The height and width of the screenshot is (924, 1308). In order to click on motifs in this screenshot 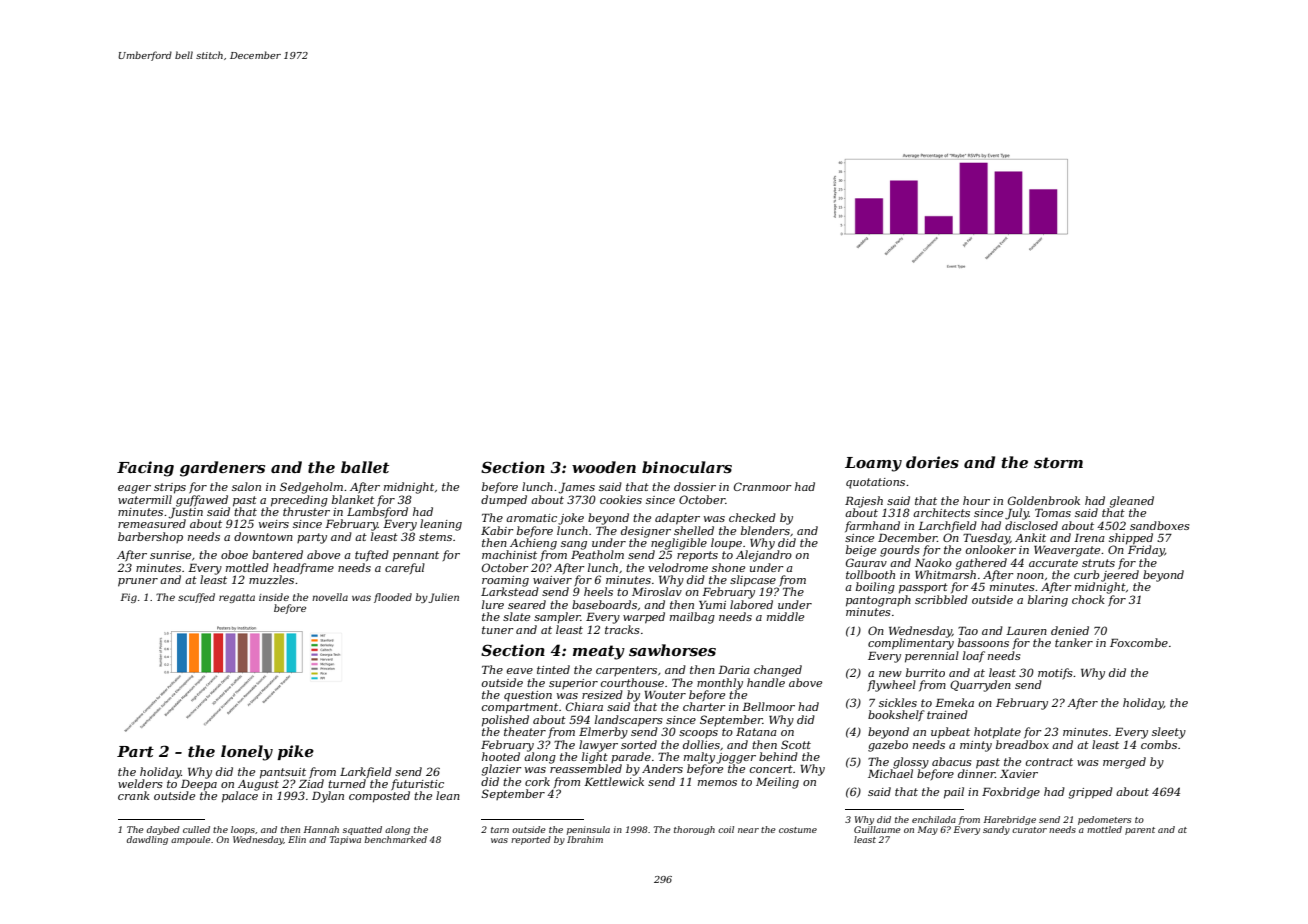, I will do `click(1055, 673)`.
